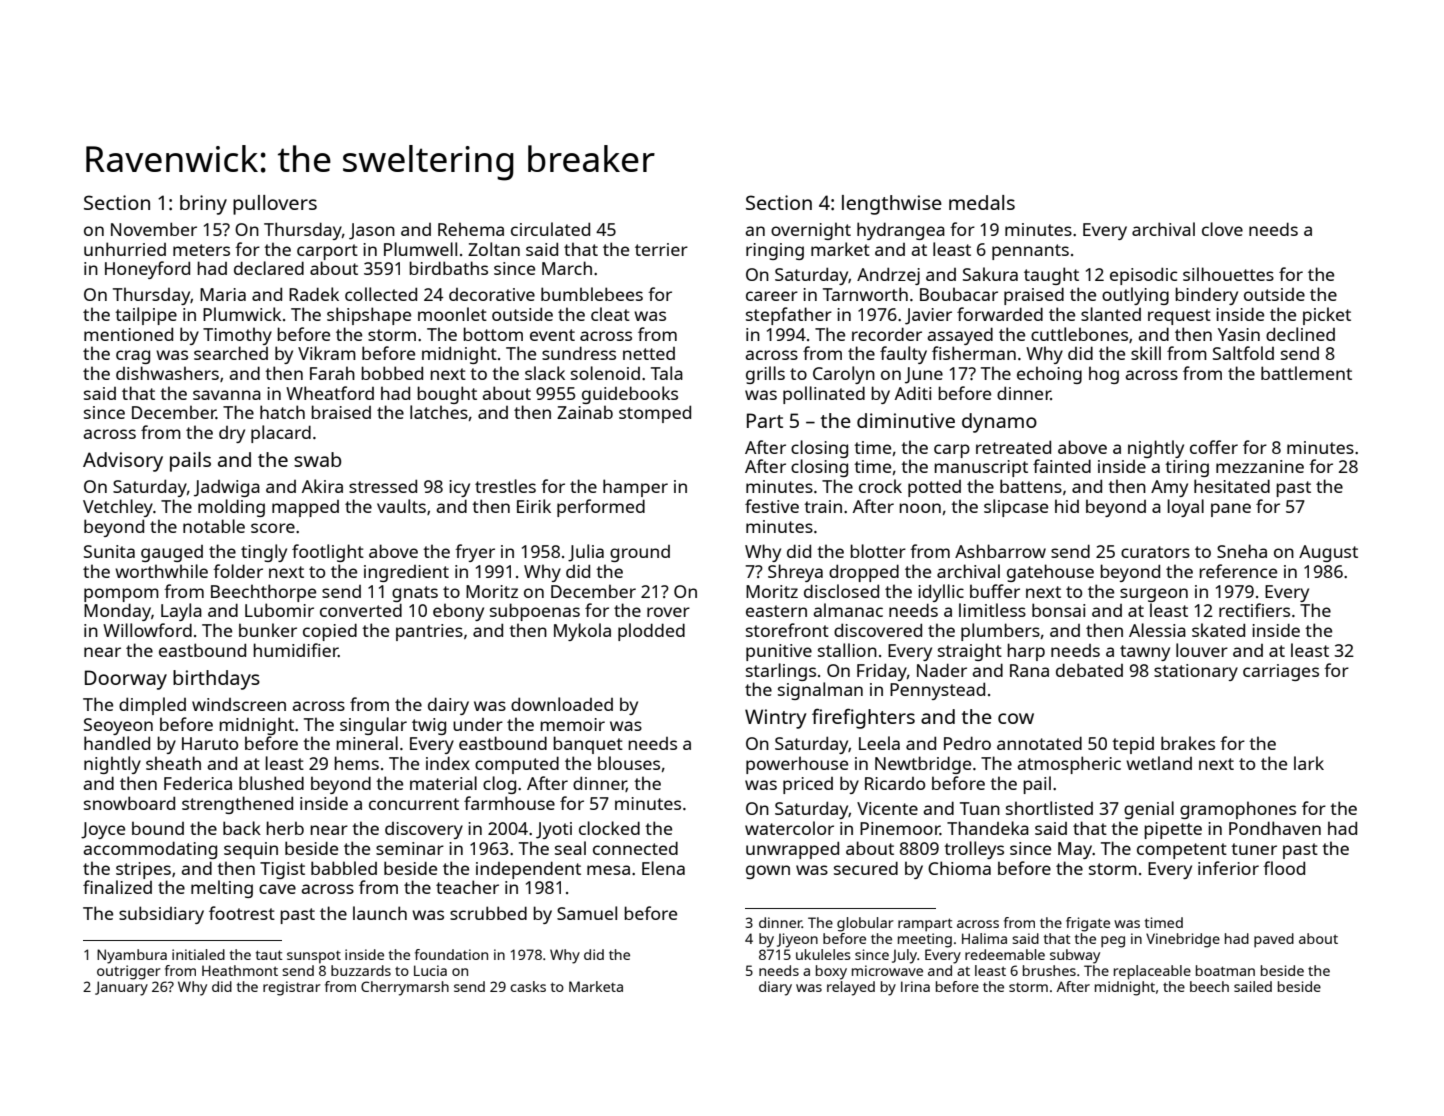 Image resolution: width=1444 pixels, height=1116 pixels. What do you see at coordinates (227, 488) in the screenshot?
I see `Jadwiga` at bounding box center [227, 488].
